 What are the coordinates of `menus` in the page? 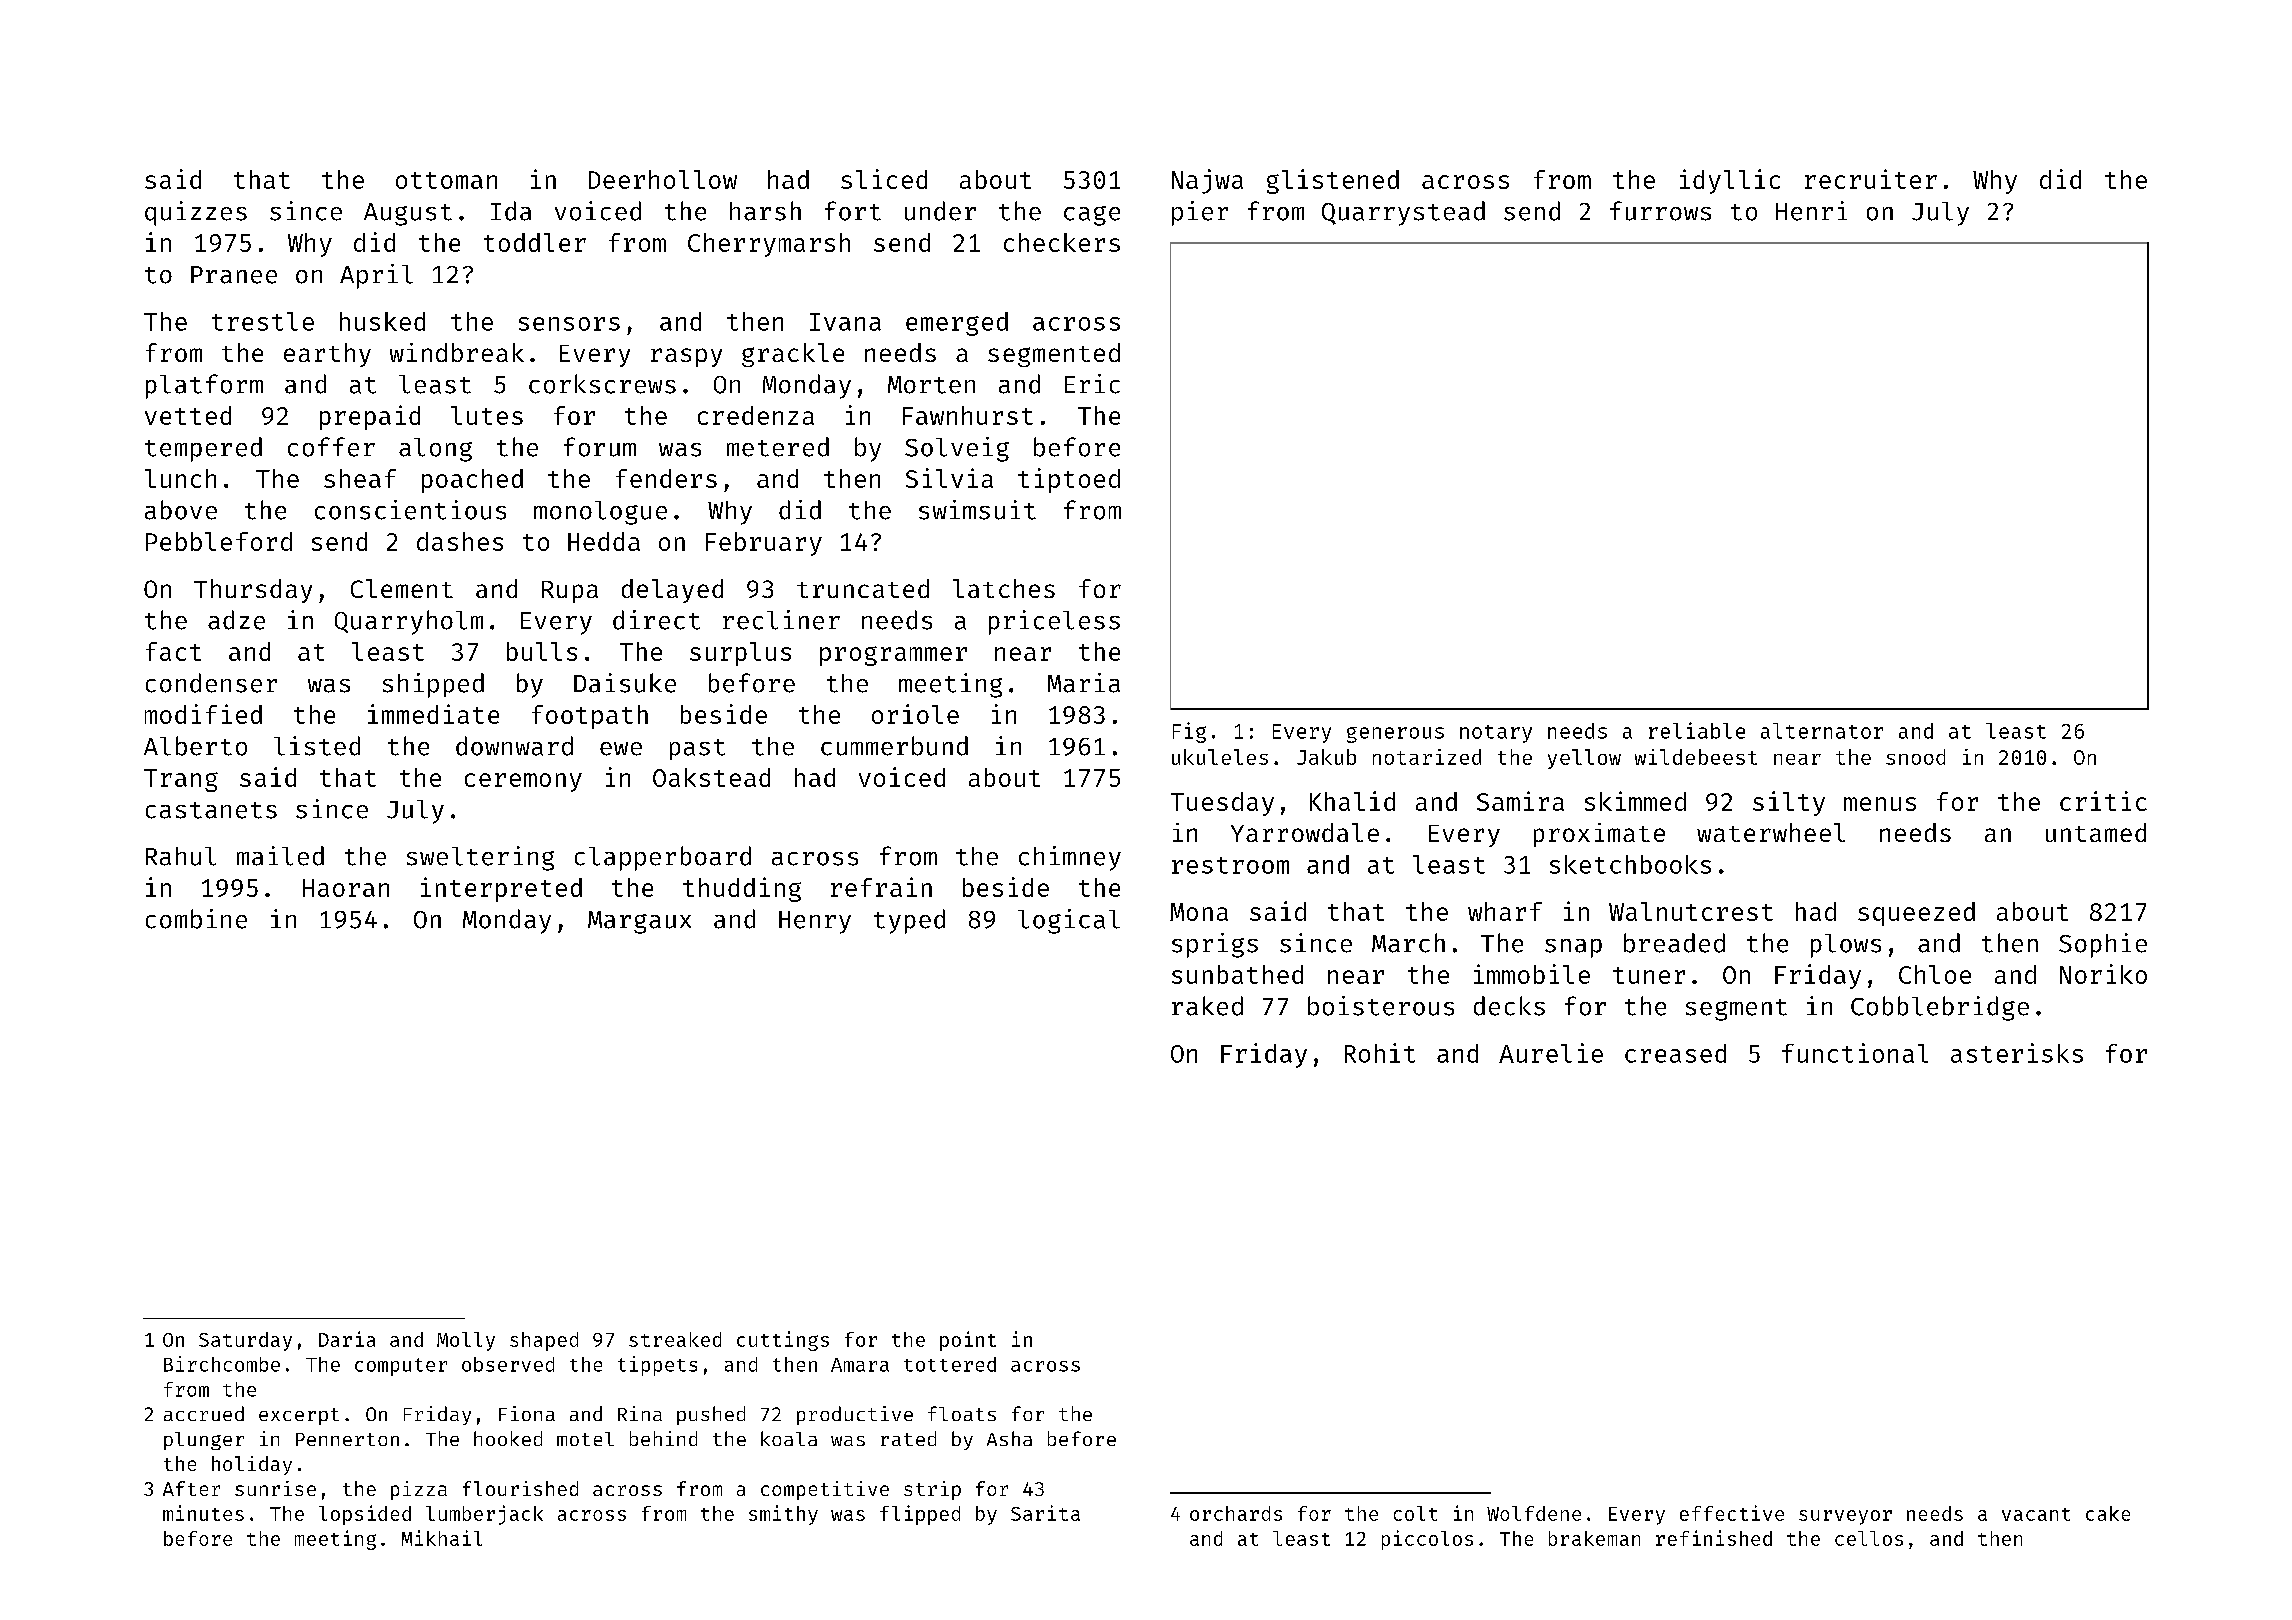 It's located at (1880, 804).
